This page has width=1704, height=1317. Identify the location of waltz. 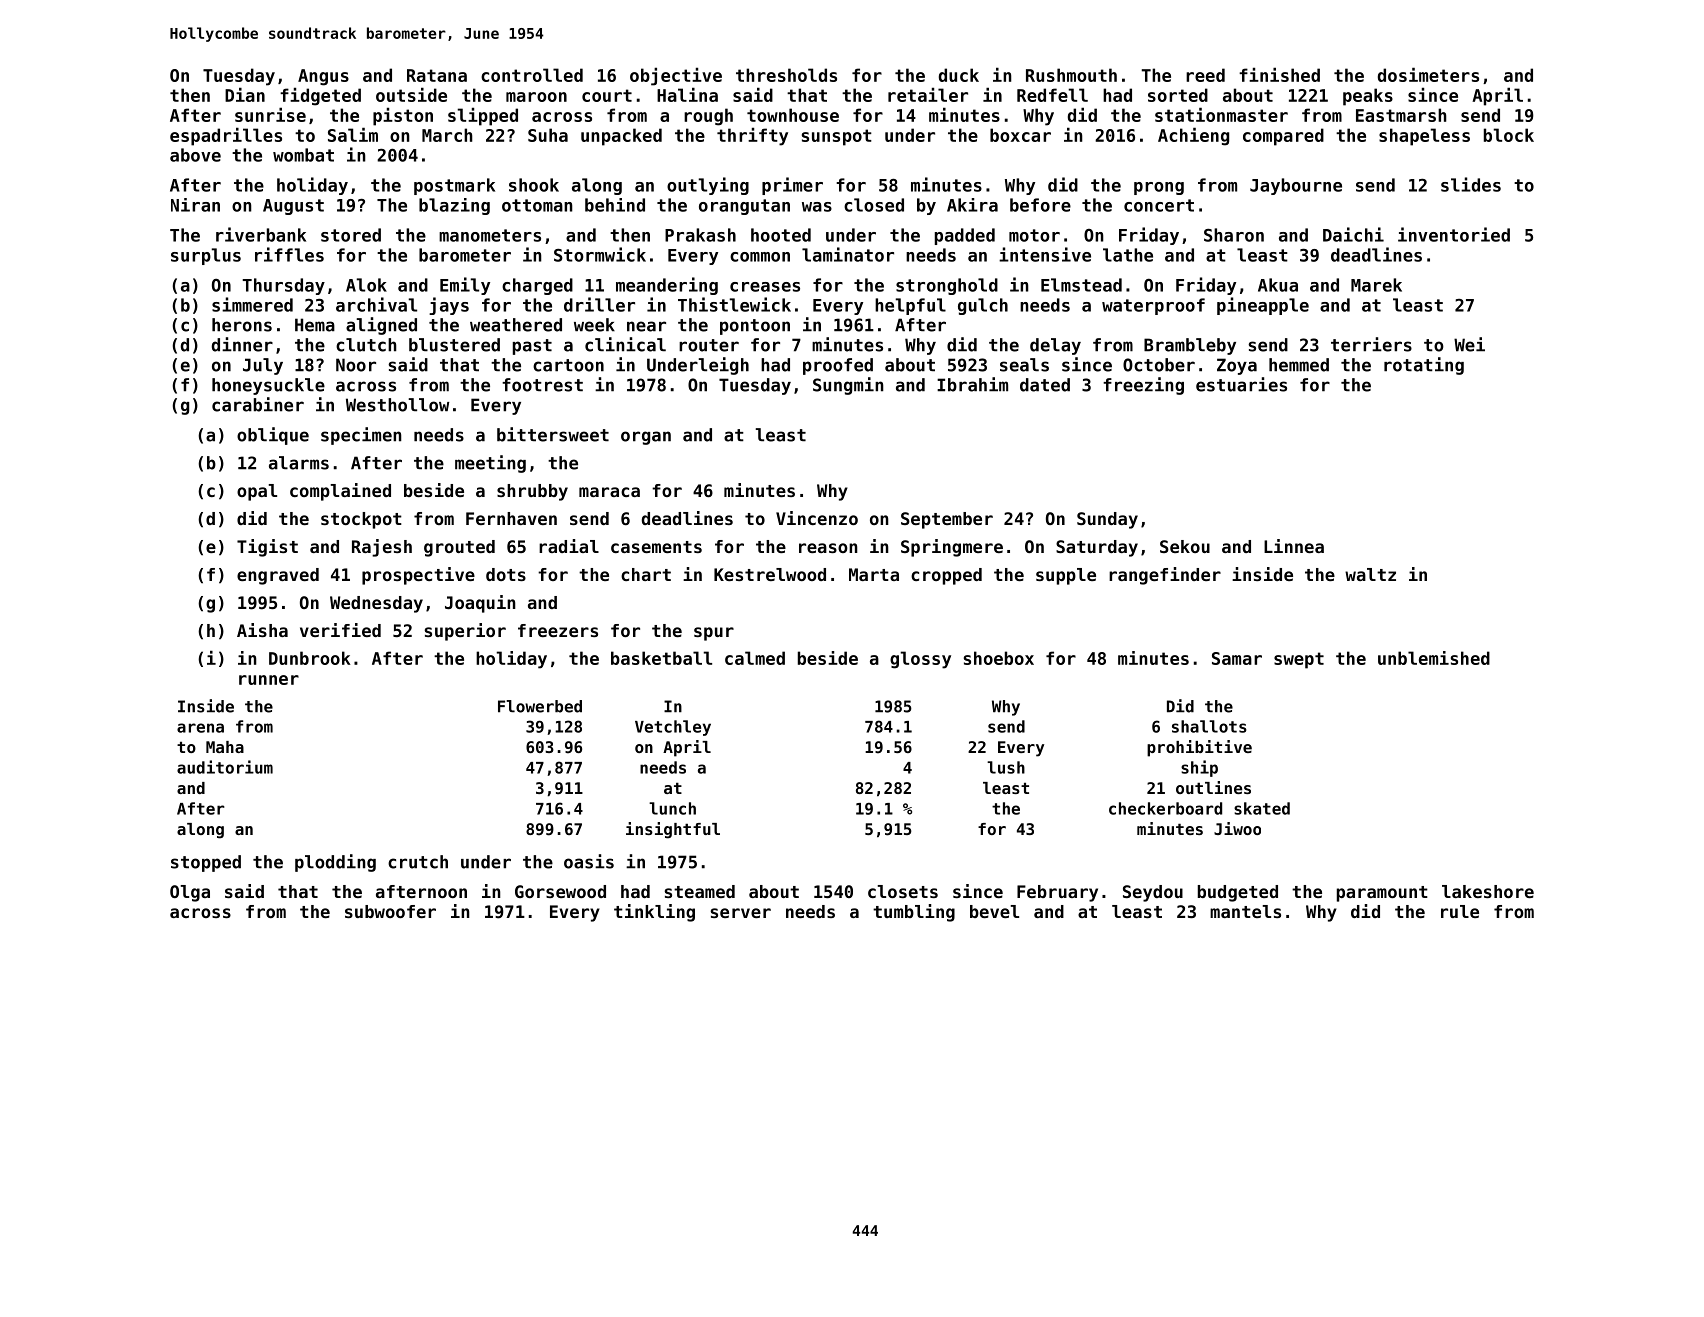
(1370, 574).
